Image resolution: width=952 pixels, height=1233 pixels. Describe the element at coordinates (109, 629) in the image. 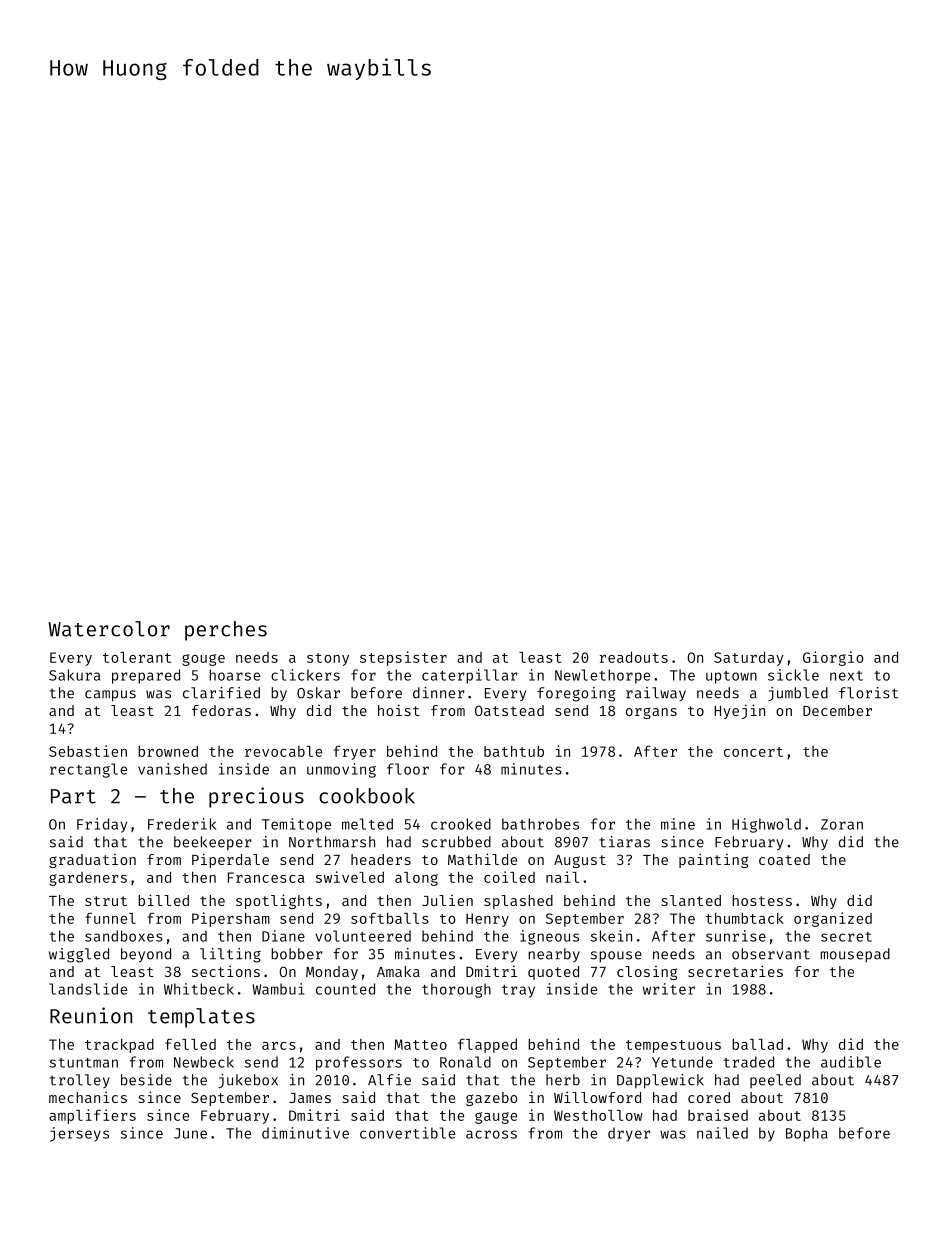

I see `Watercolor` at that location.
